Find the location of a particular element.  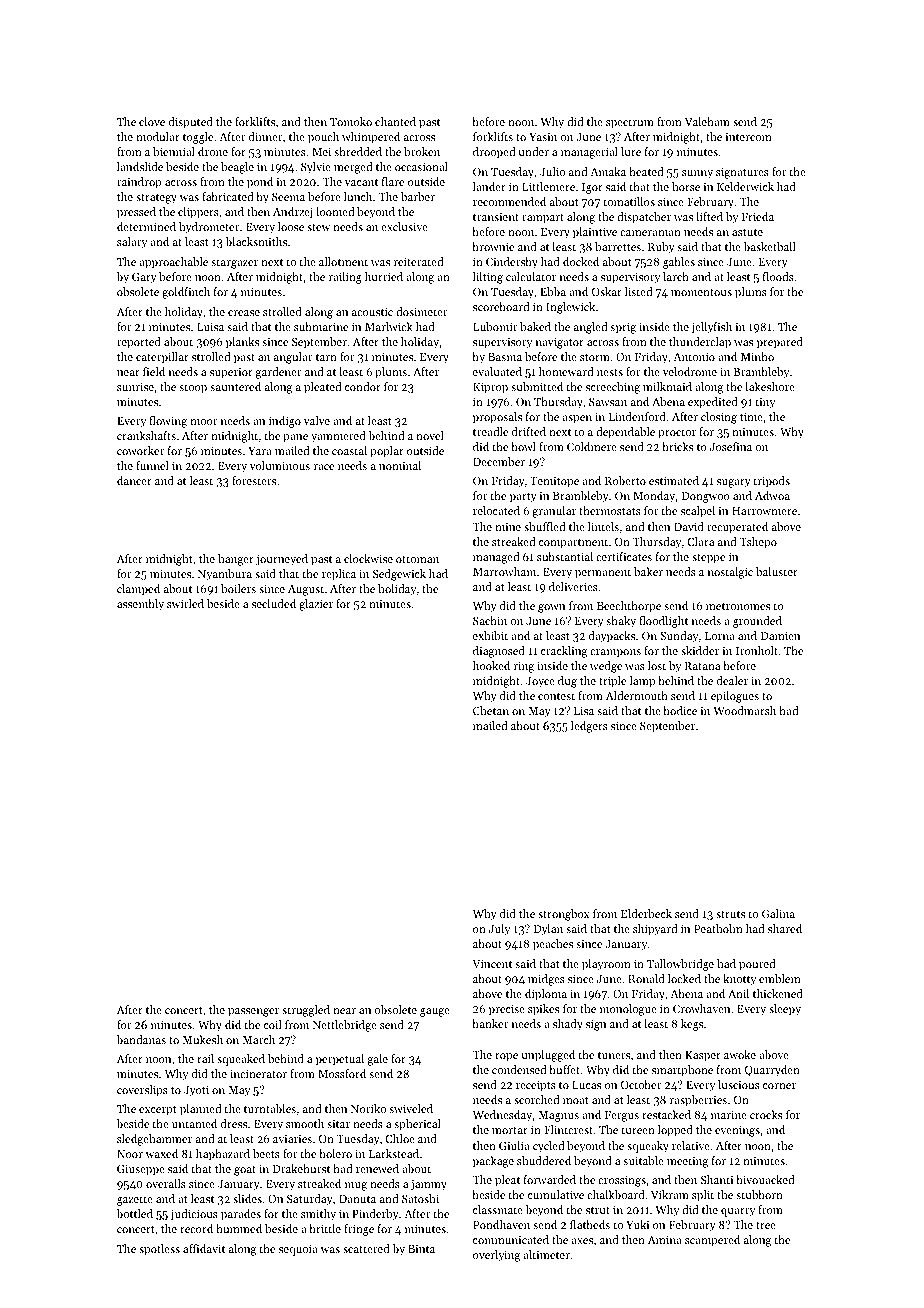

Valeham is located at coordinates (707, 121).
